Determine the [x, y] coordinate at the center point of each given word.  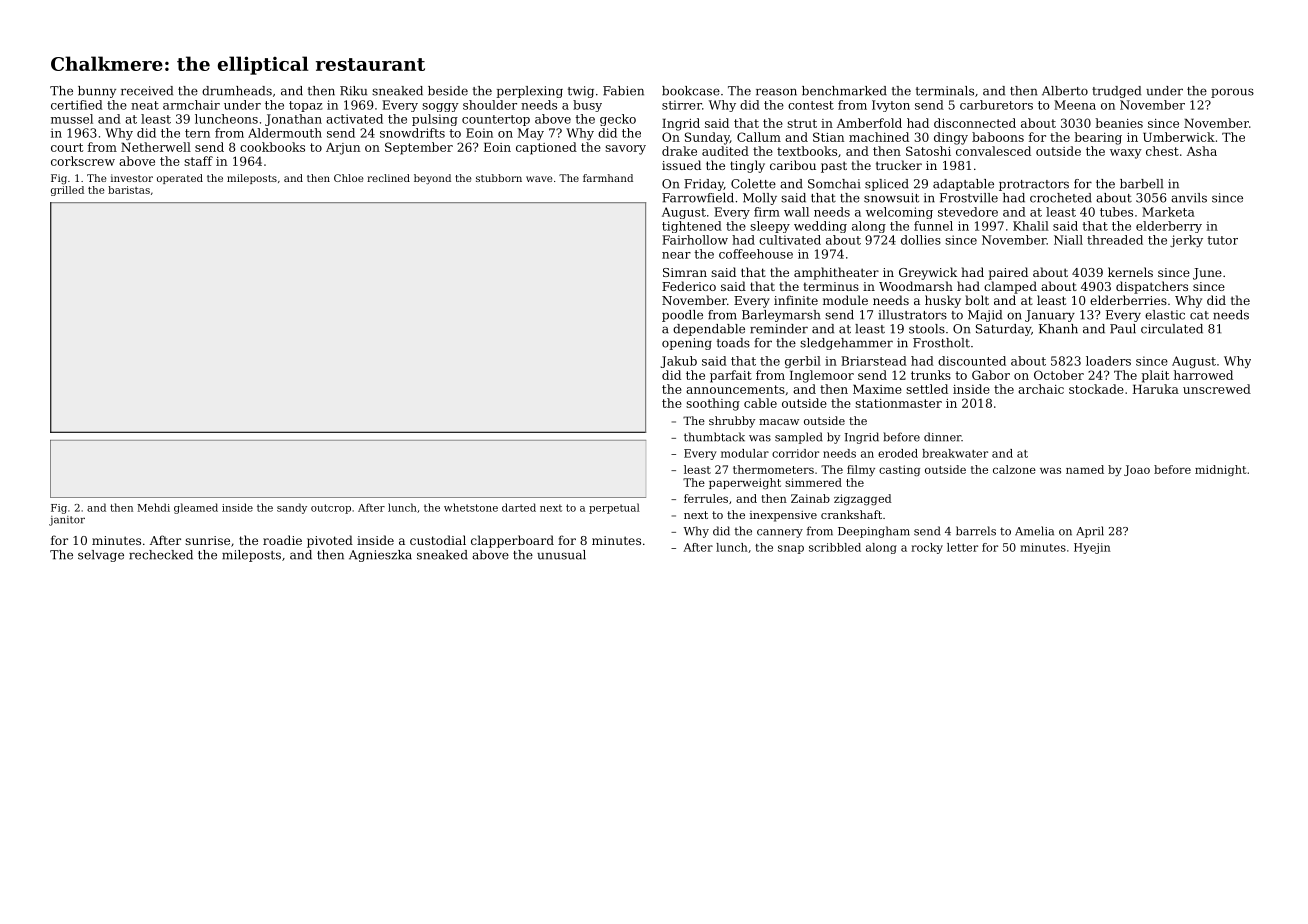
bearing [1098, 138]
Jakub [679, 362]
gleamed [196, 508]
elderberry [1169, 227]
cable [760, 403]
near [676, 255]
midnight [1221, 470]
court [67, 147]
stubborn [499, 178]
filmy [861, 471]
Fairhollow [695, 240]
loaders [1108, 361]
